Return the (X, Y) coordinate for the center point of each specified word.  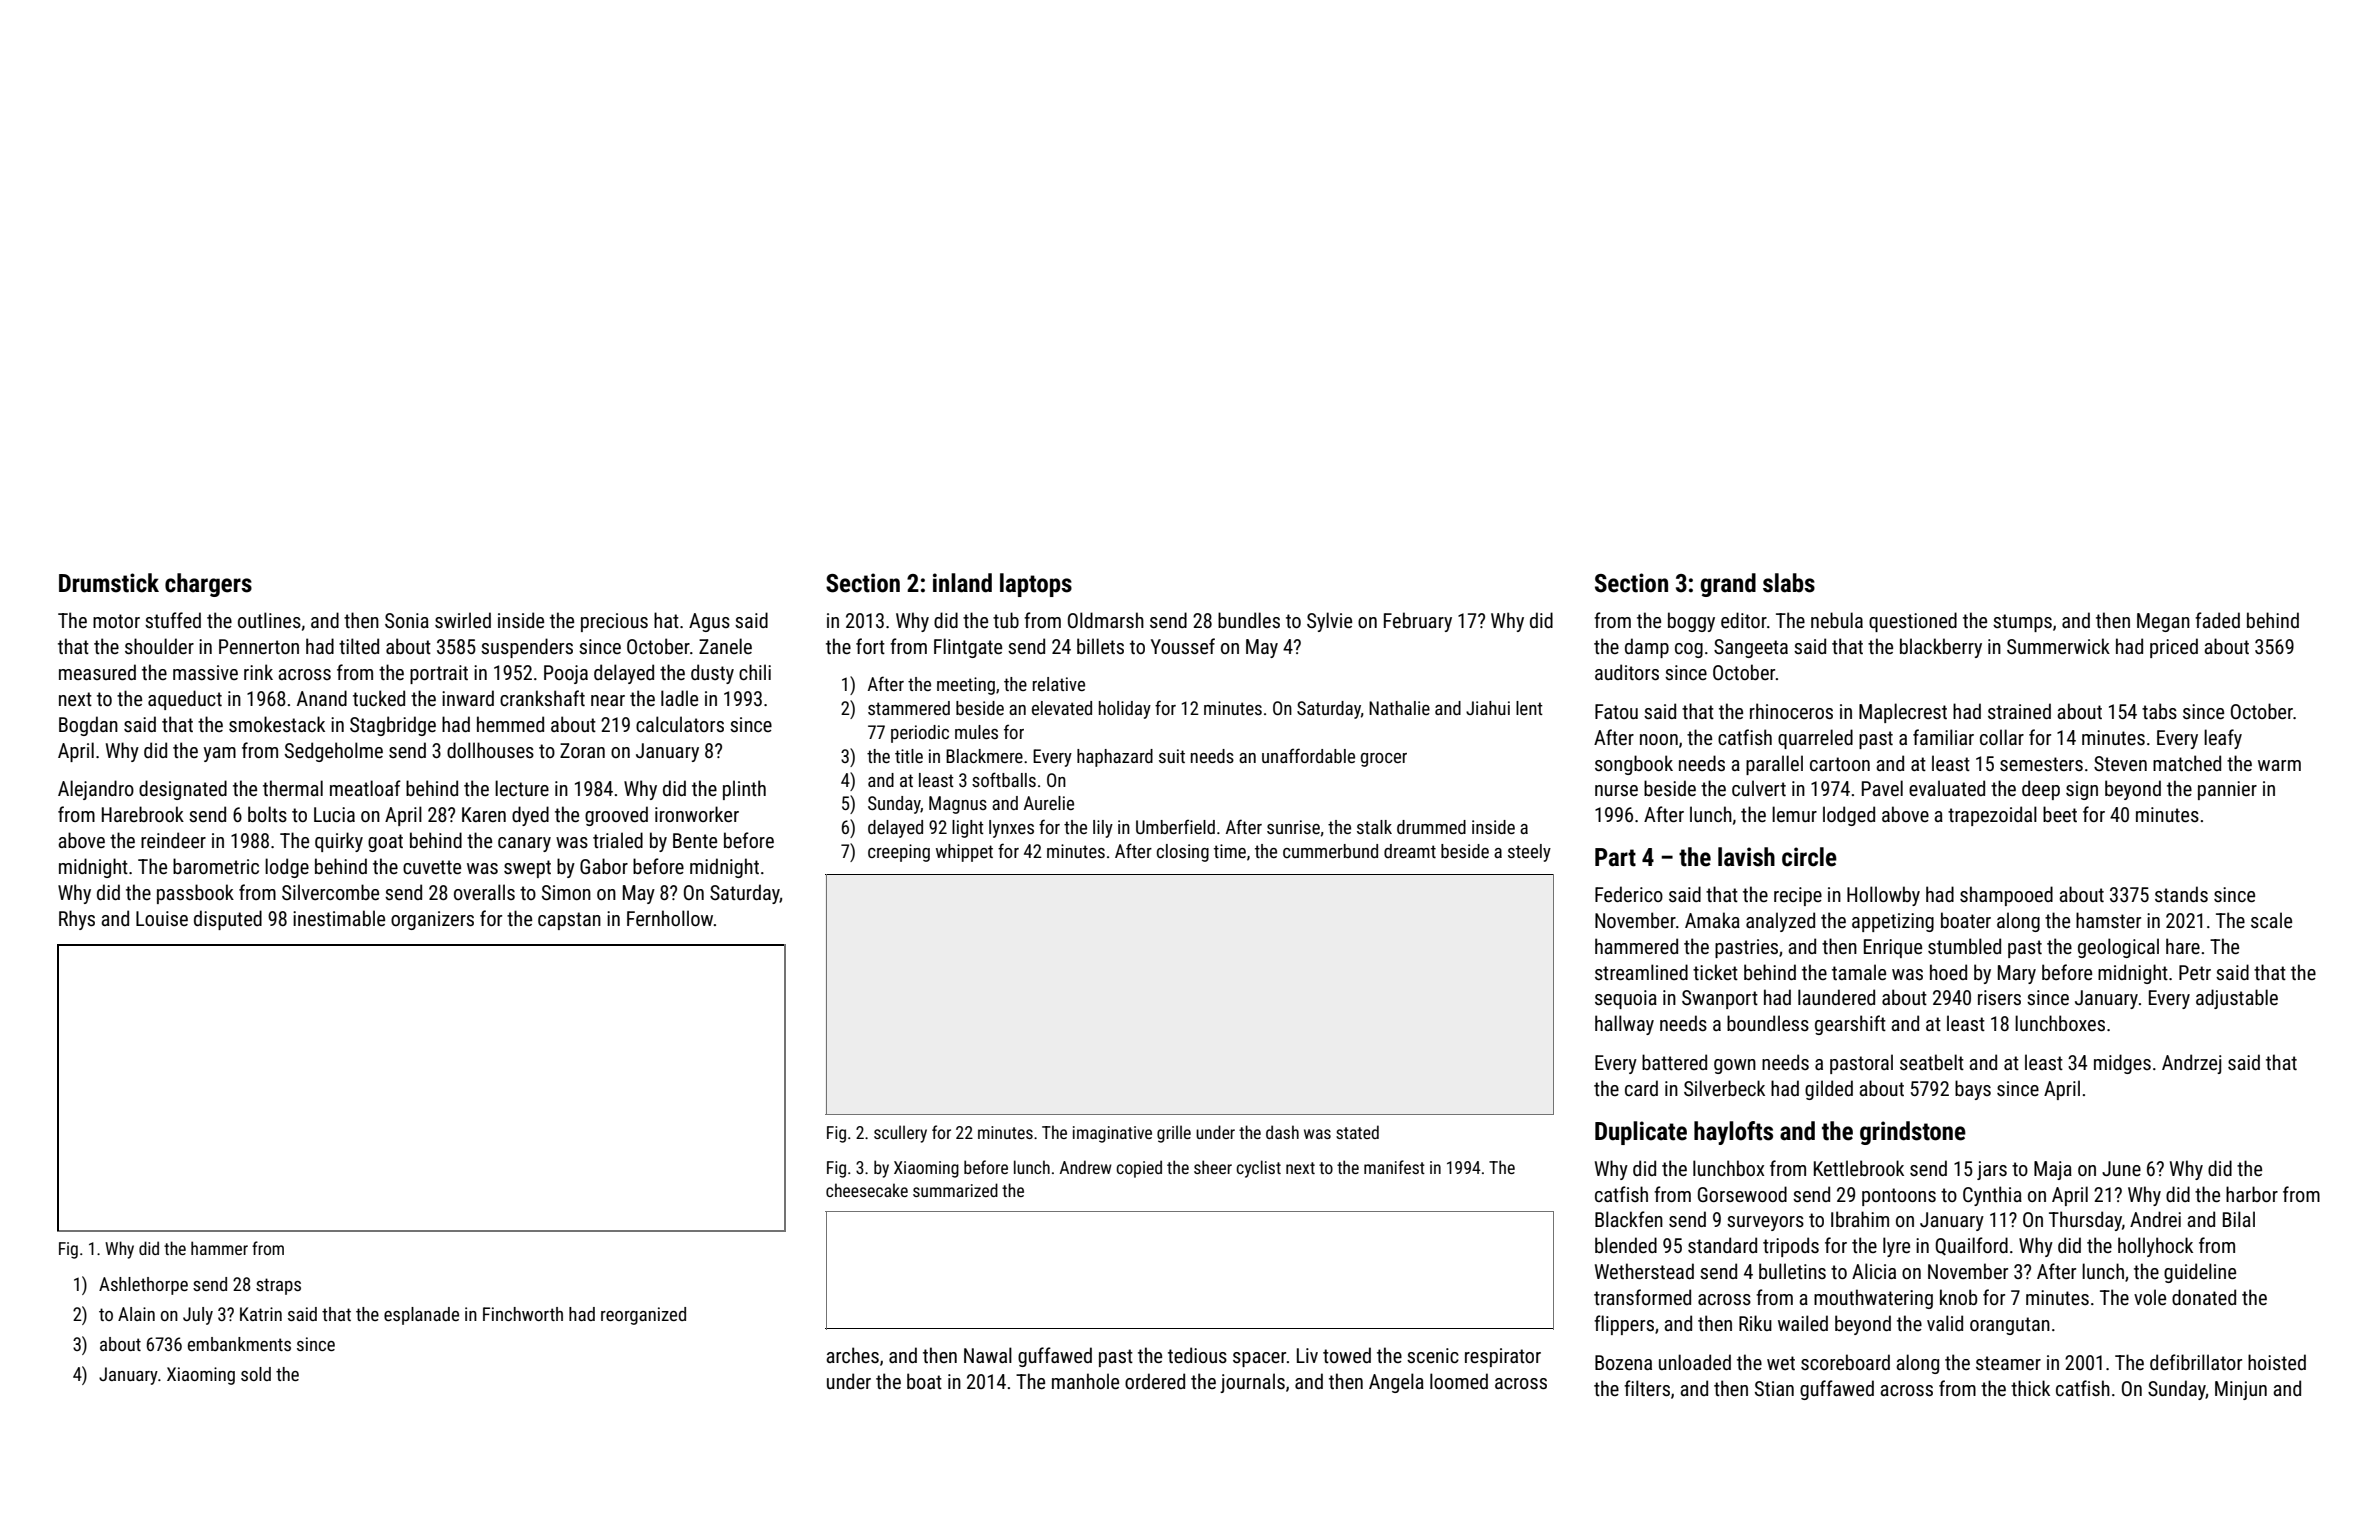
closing (1183, 853)
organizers (432, 920)
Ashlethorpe (143, 1286)
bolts (267, 814)
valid (1945, 1323)
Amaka (1712, 920)
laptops (1036, 585)
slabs (1789, 583)
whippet (964, 853)
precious (614, 622)
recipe (1798, 896)
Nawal (988, 1355)
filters (1647, 1388)
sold (256, 1374)
